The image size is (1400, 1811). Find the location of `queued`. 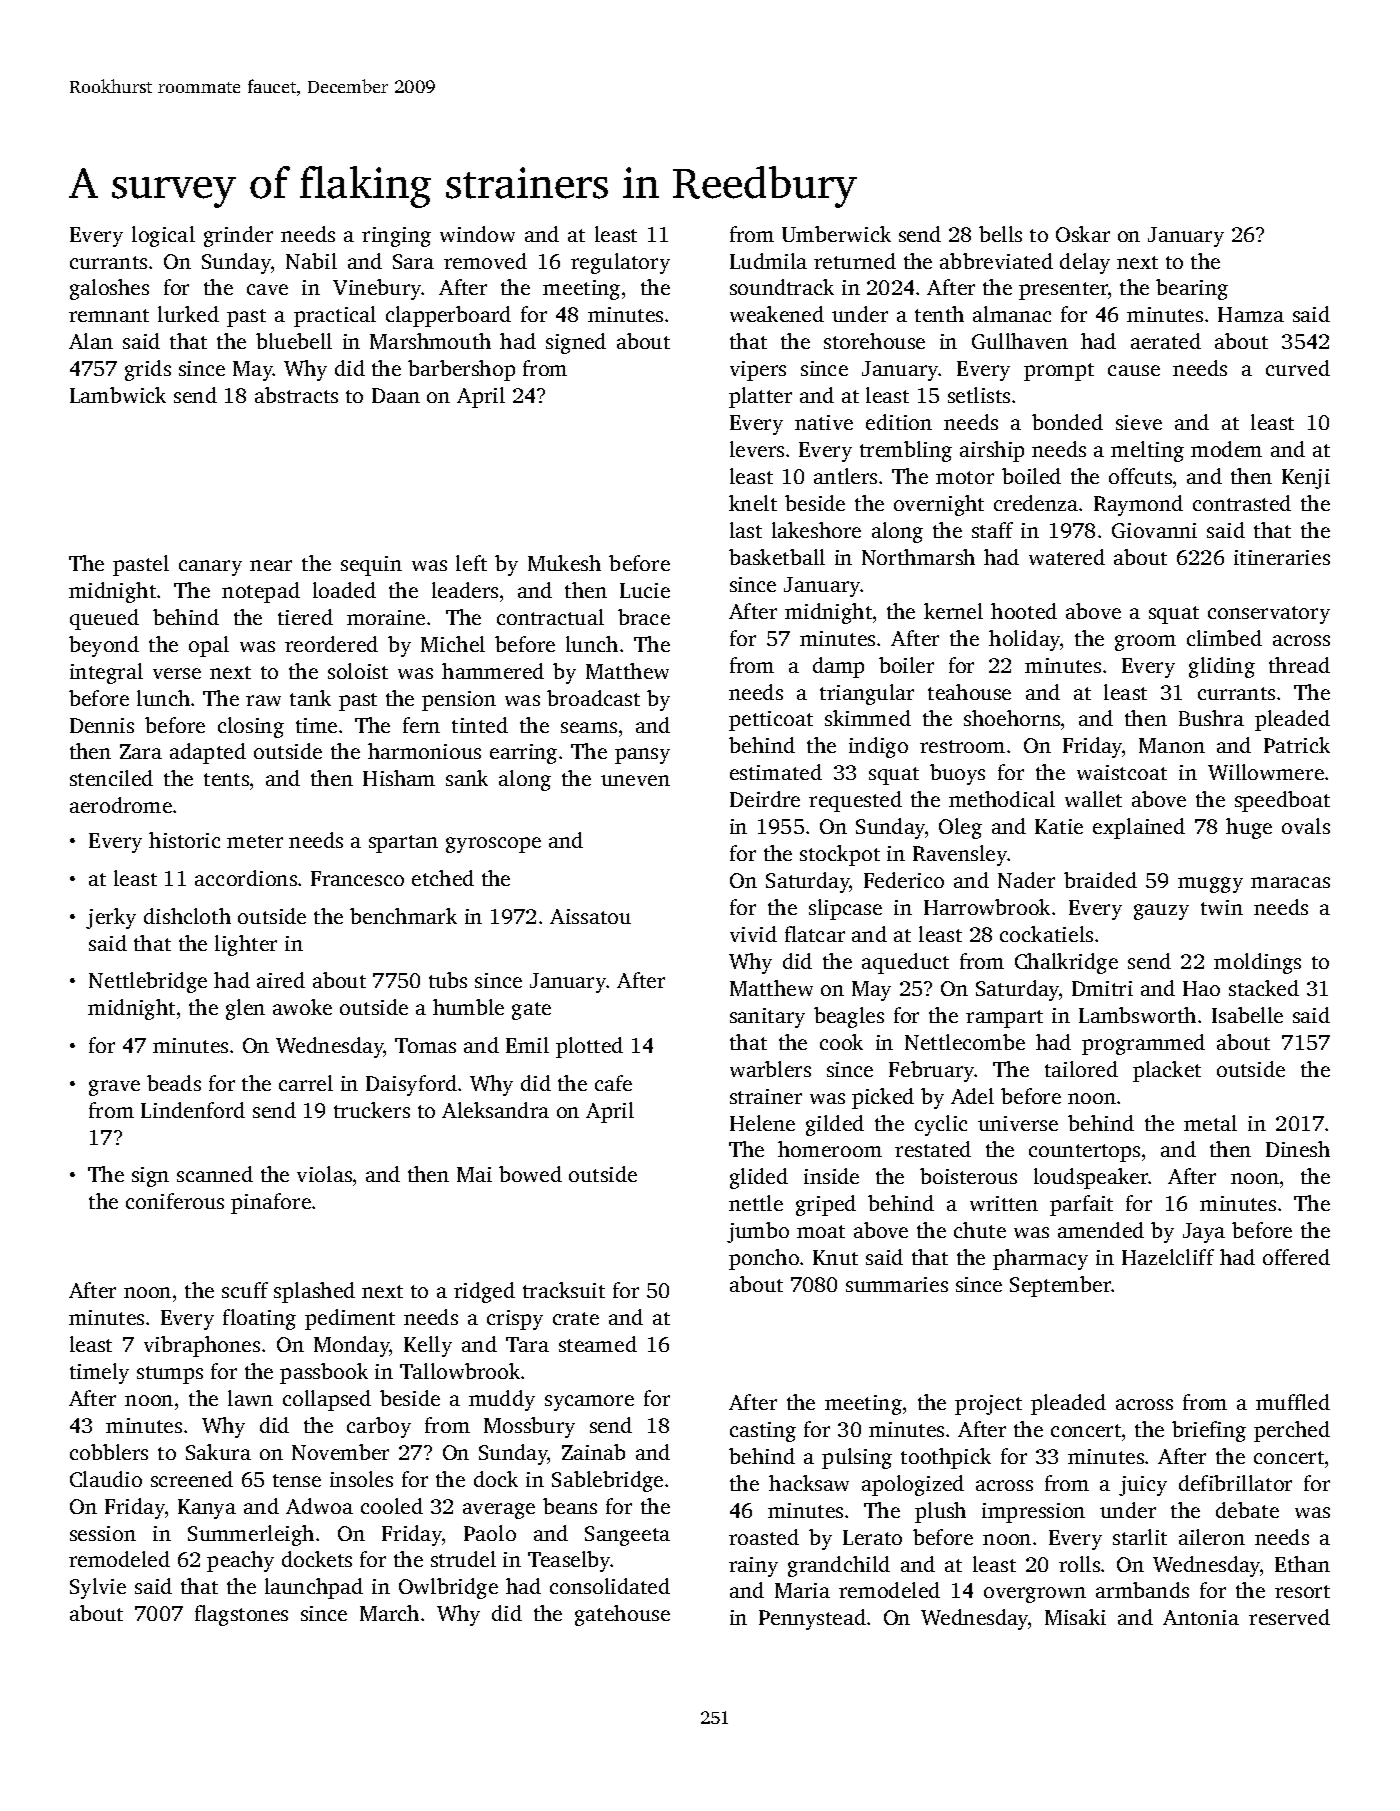

queued is located at coordinates (104, 619).
